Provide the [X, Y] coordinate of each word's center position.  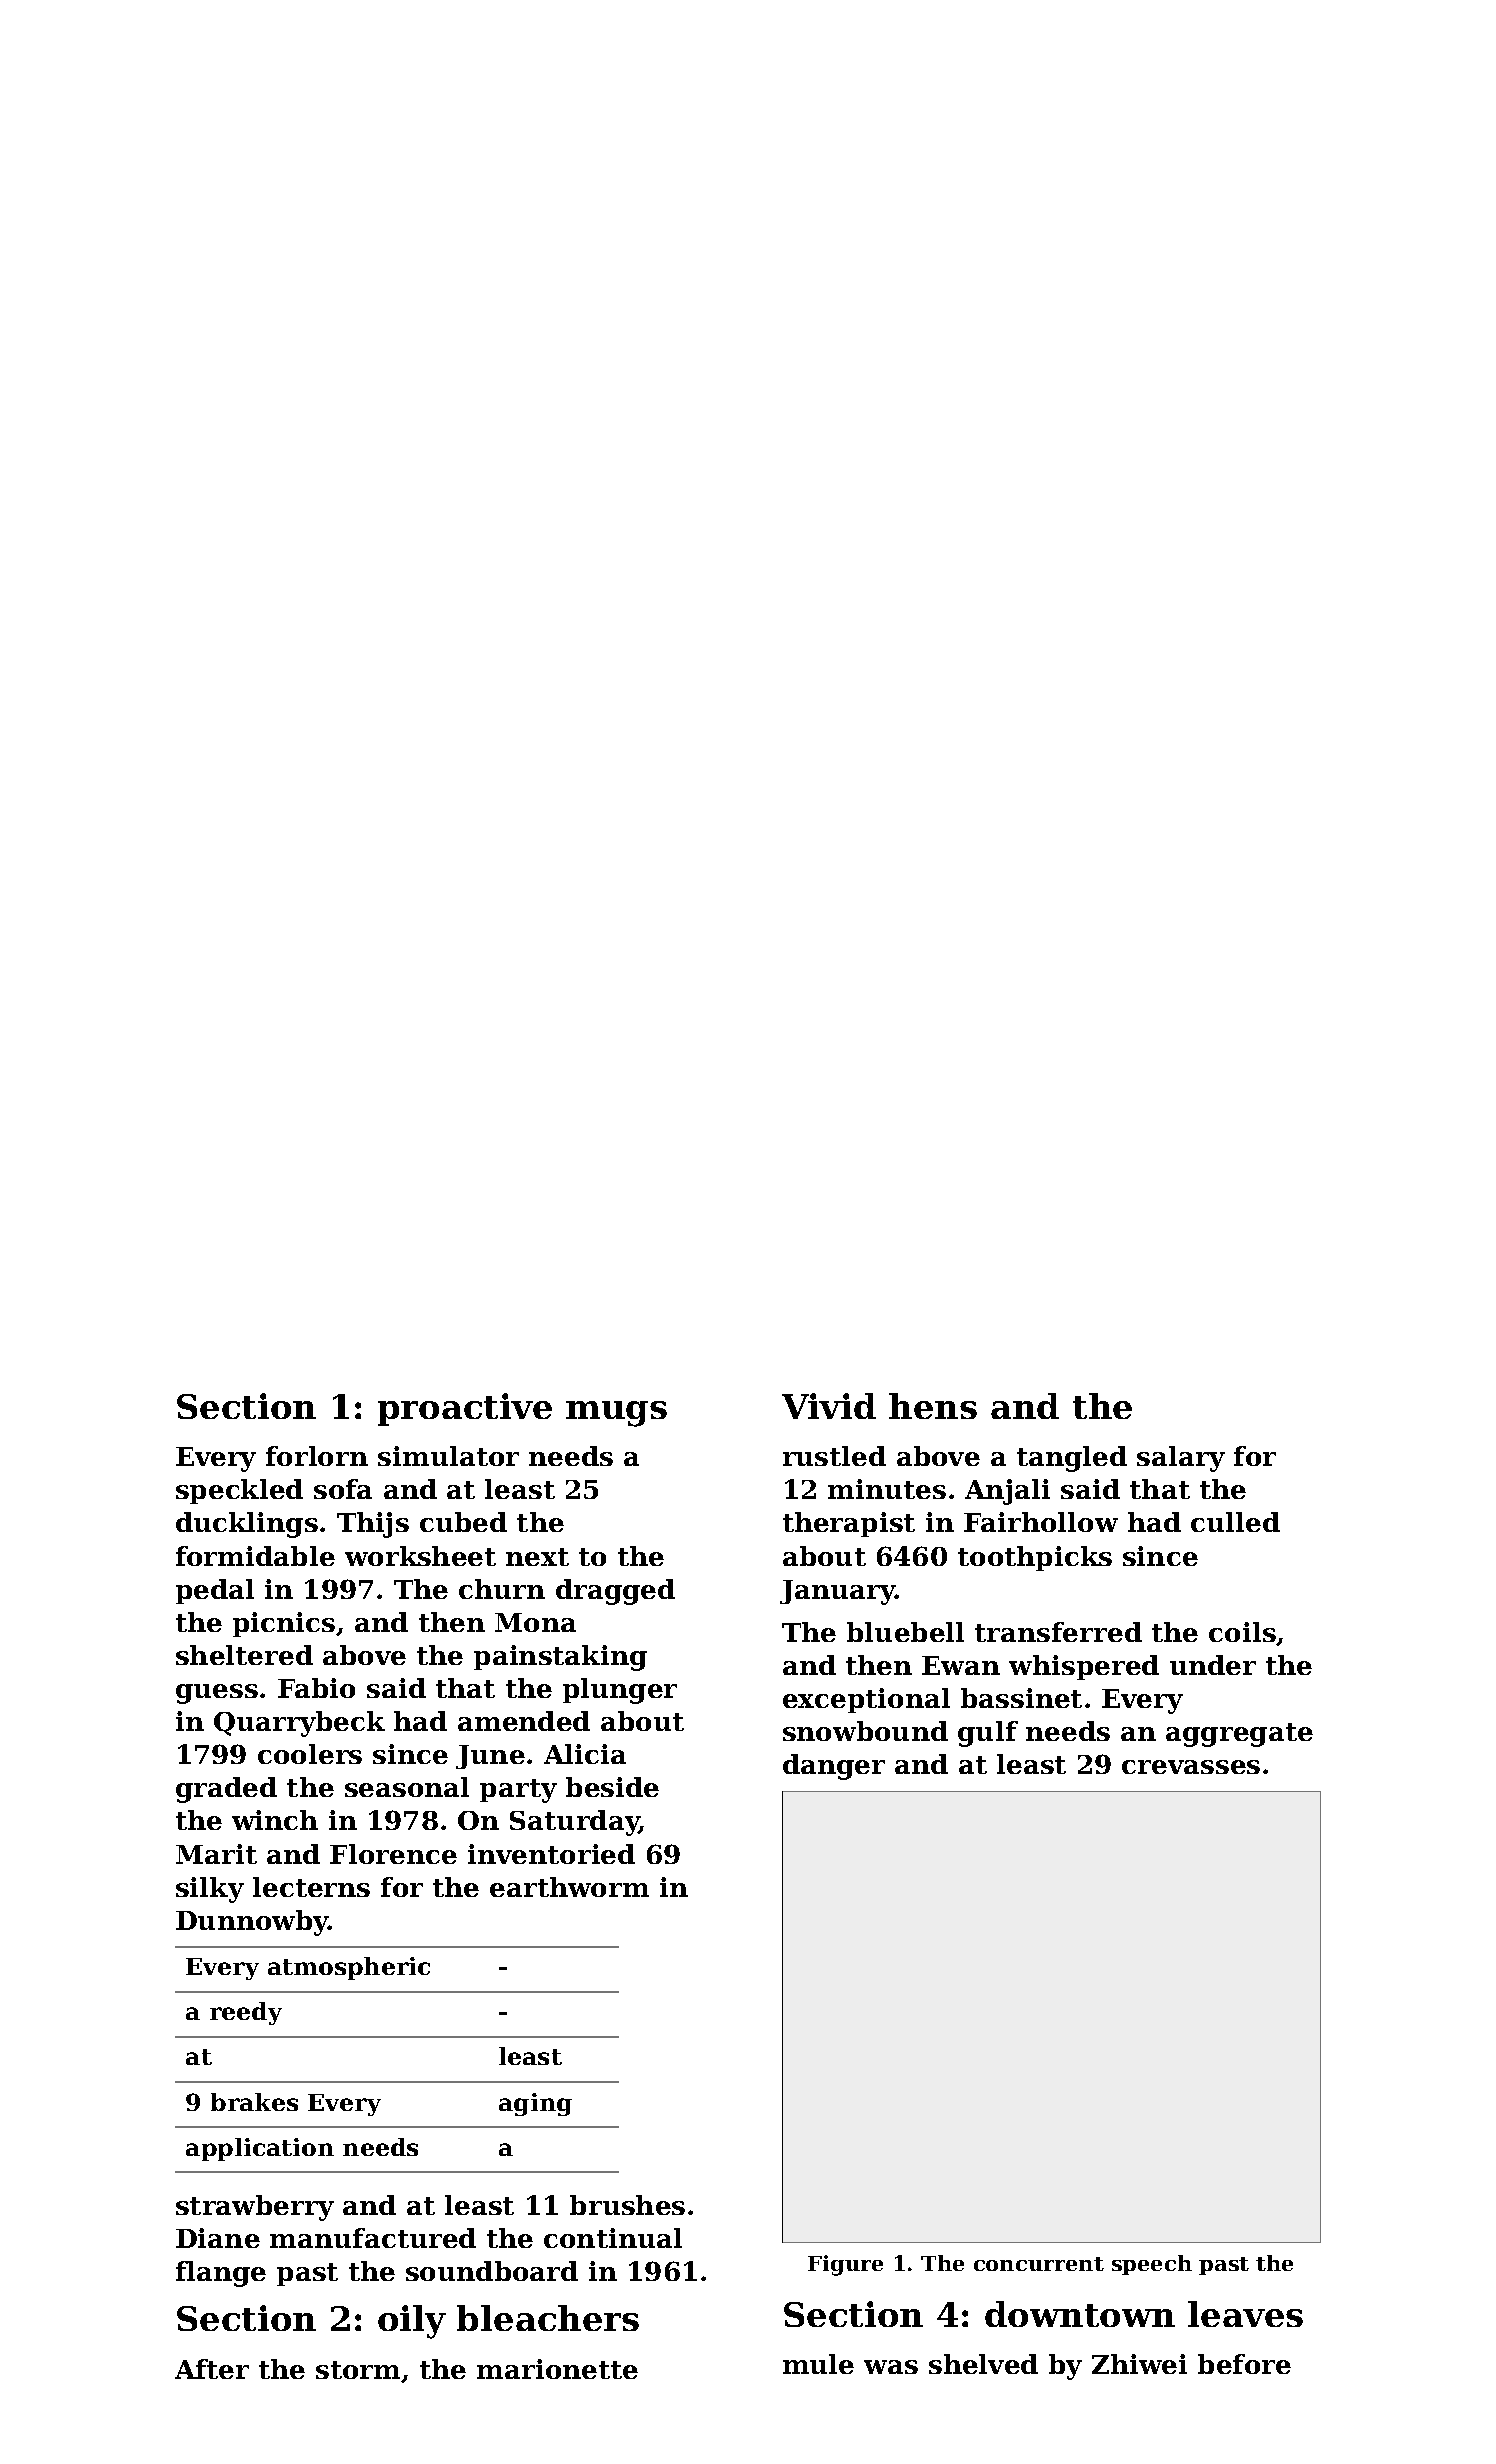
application [260, 2149]
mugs [616, 1414]
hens [933, 1406]
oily [412, 2322]
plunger [620, 1691]
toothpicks [1035, 1558]
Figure [845, 2265]
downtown [1080, 2314]
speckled [239, 1491]
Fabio [316, 1688]
